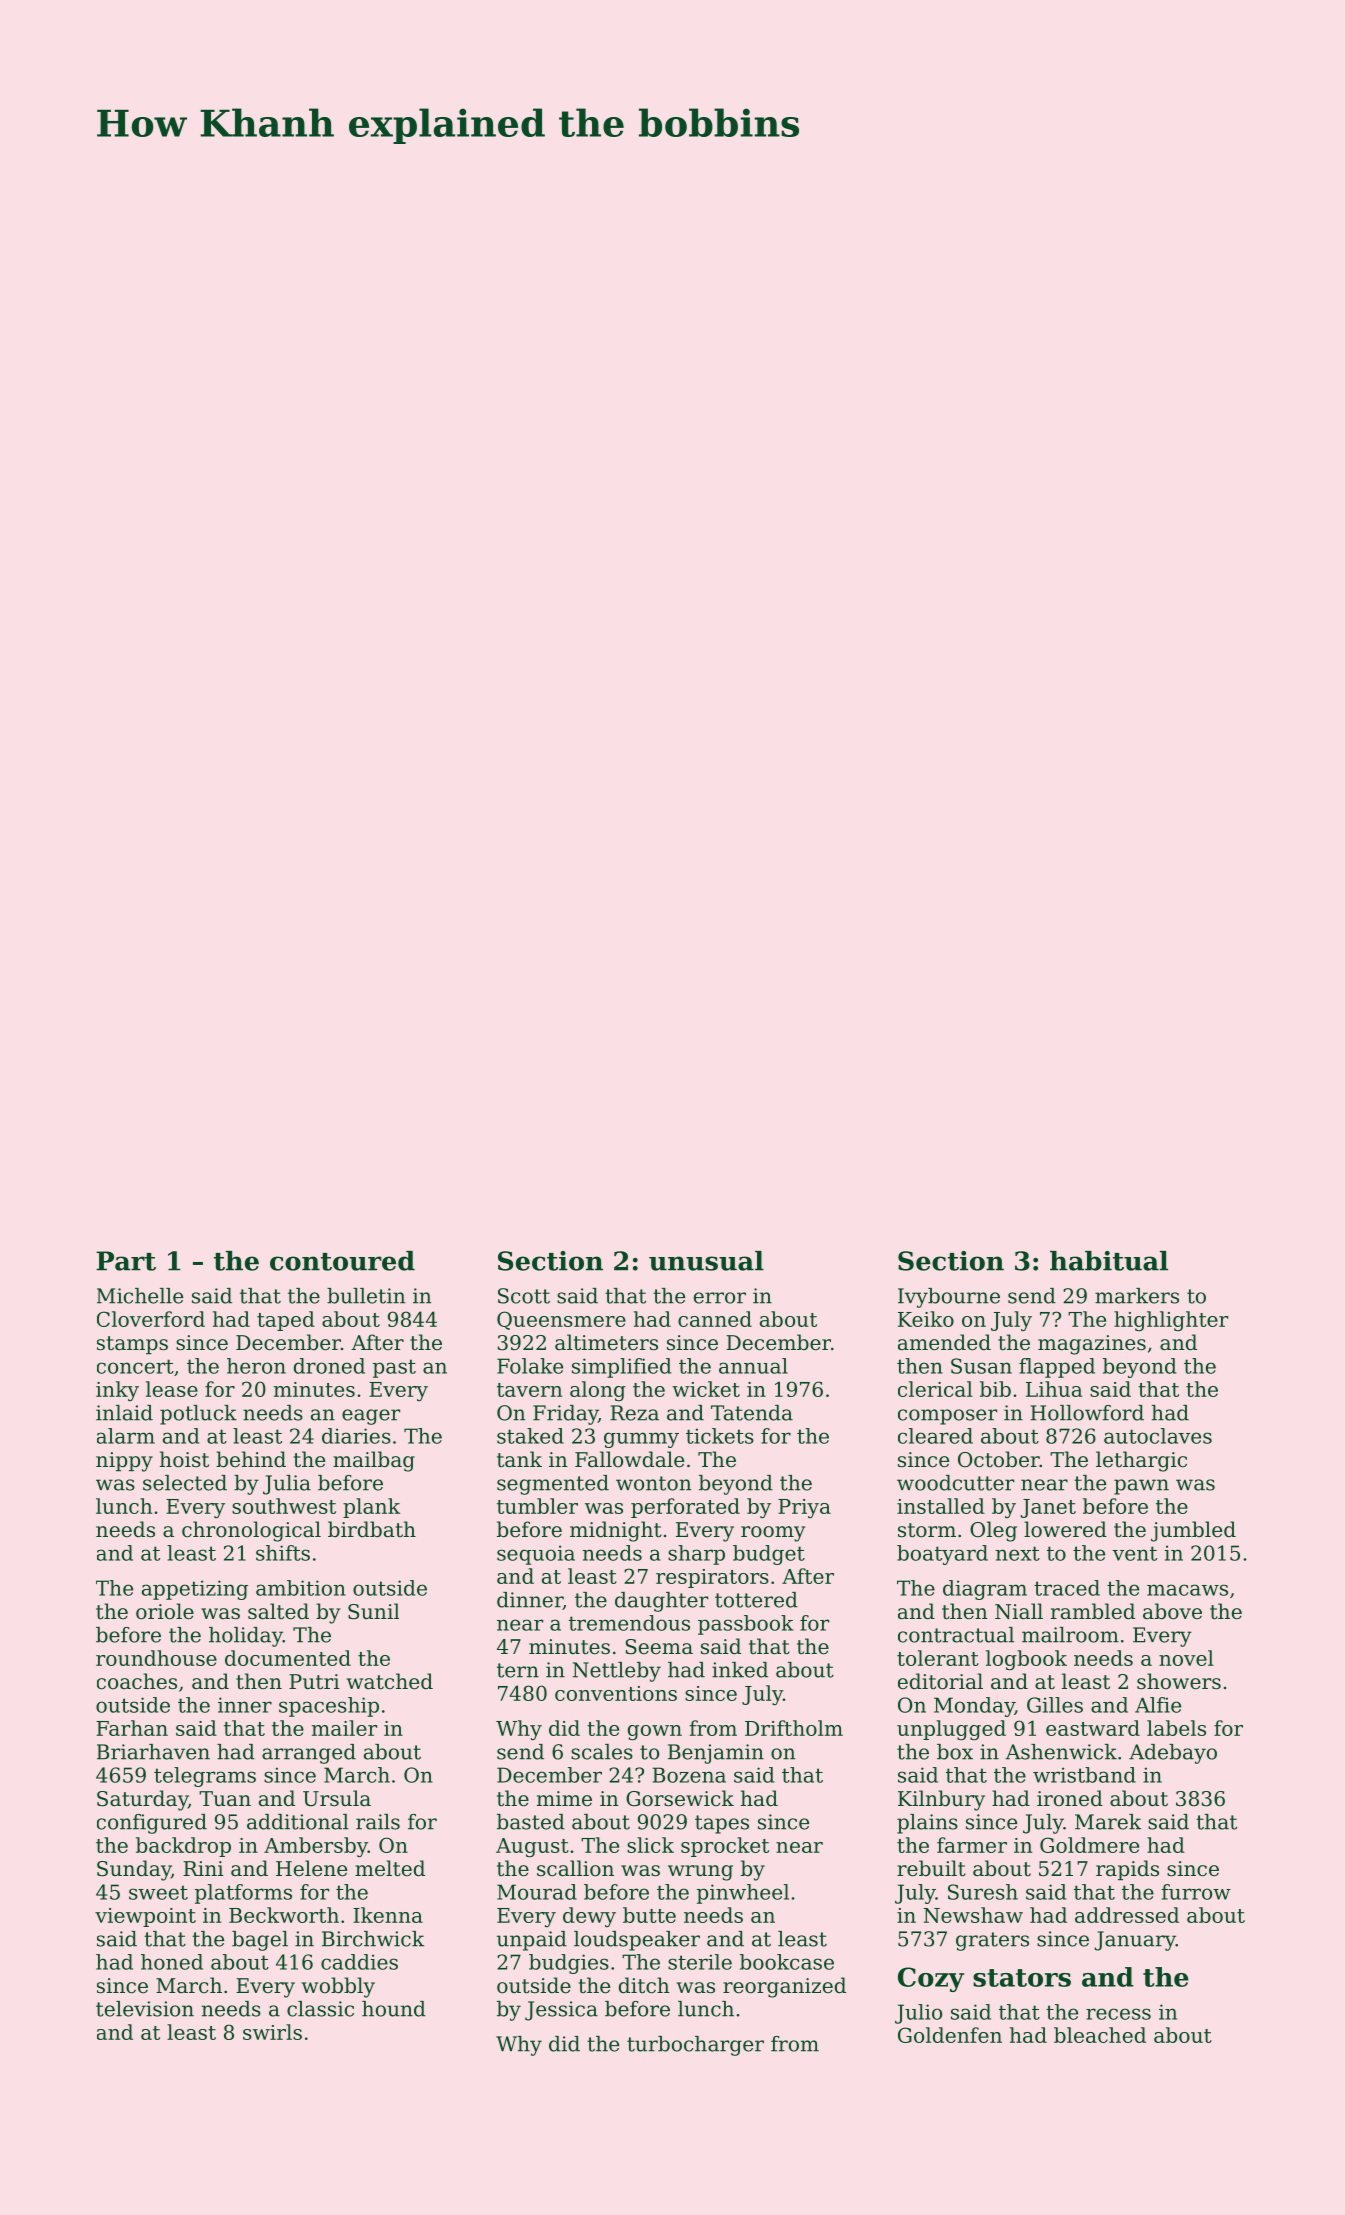 The height and width of the document is (2215, 1345). What do you see at coordinates (124, 1462) in the document?
I see `nippy` at bounding box center [124, 1462].
